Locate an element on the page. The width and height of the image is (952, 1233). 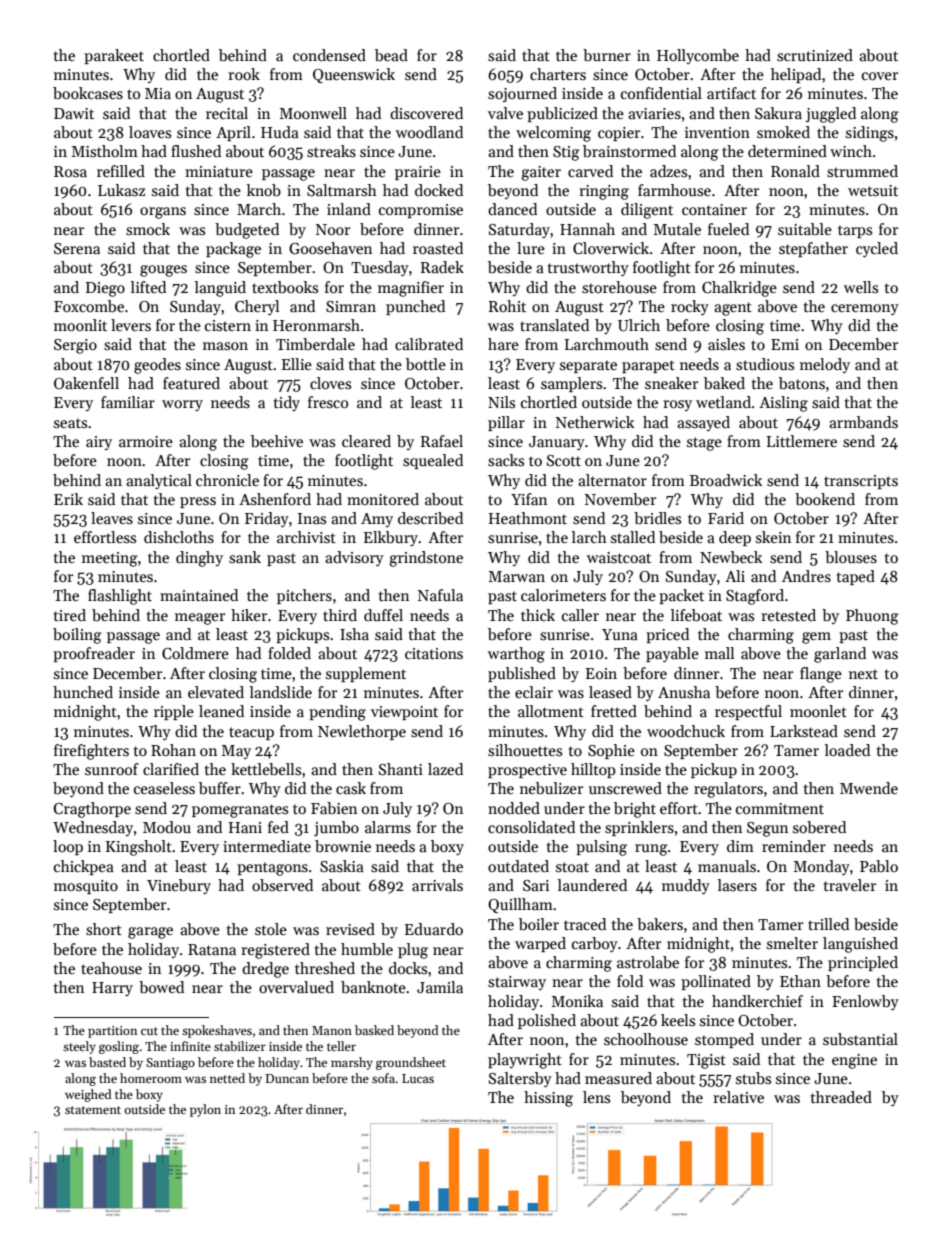
parakeet is located at coordinates (114, 56).
